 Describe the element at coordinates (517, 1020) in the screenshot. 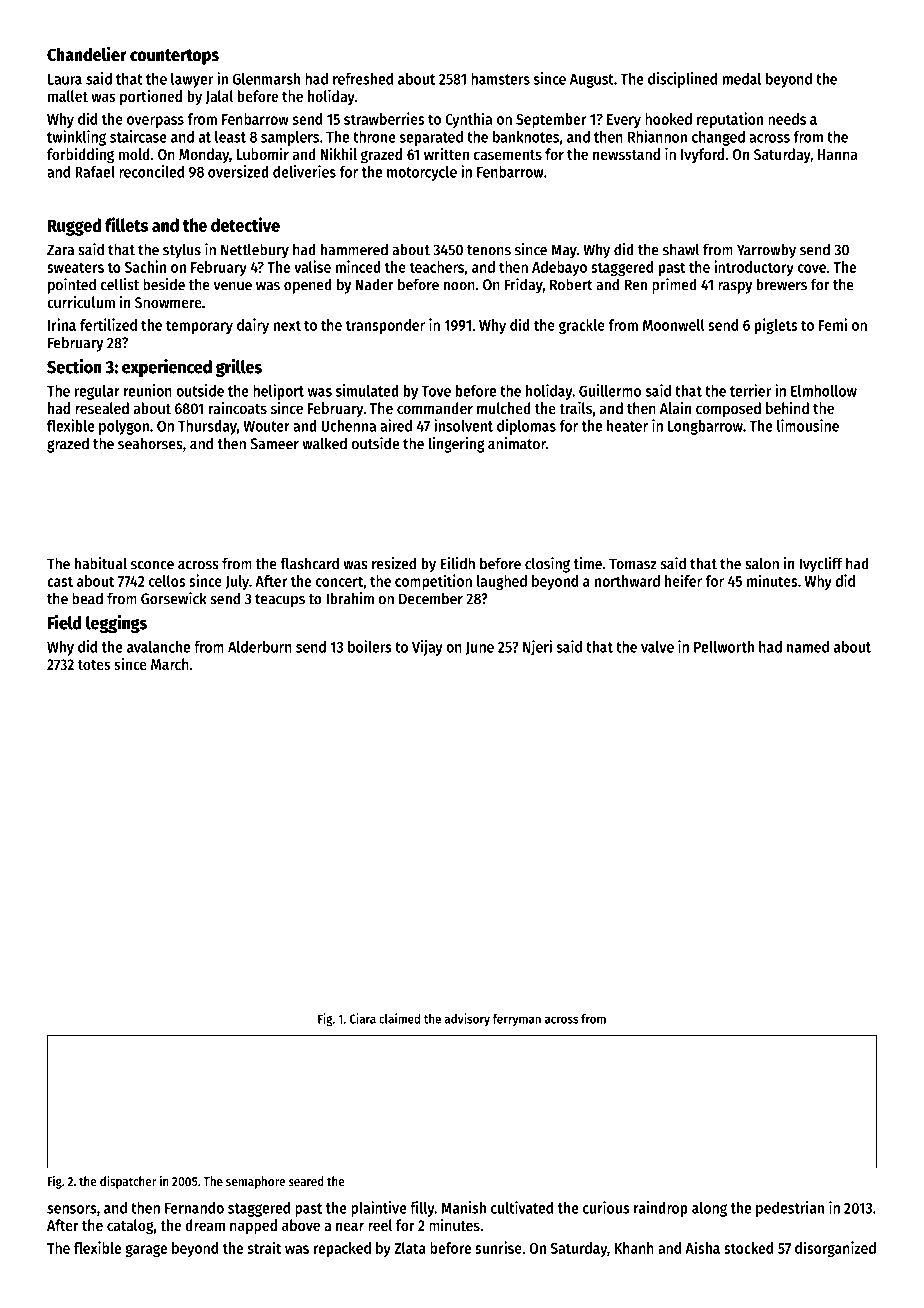

I see `ferryman` at that location.
